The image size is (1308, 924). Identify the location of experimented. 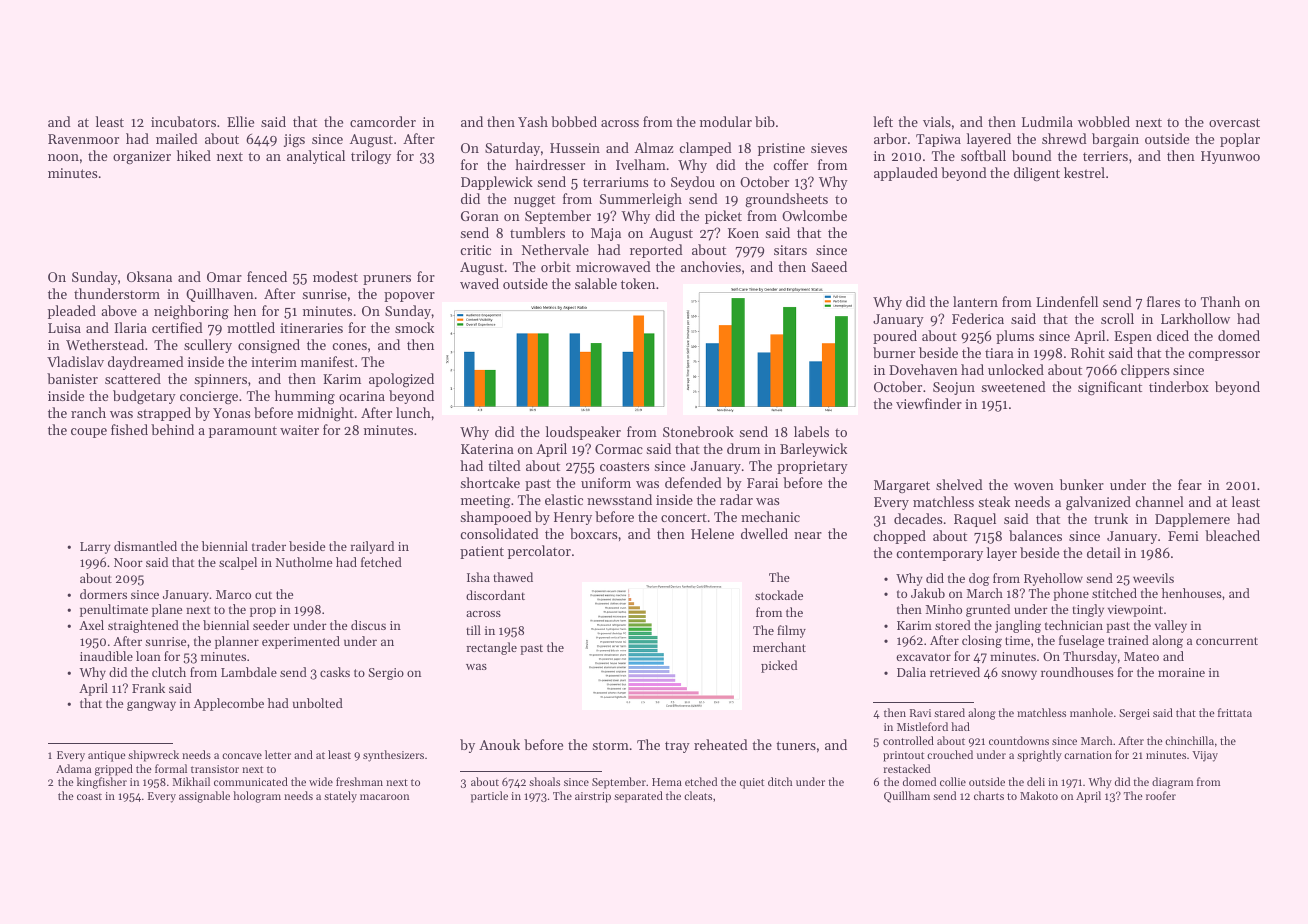
(301, 642).
